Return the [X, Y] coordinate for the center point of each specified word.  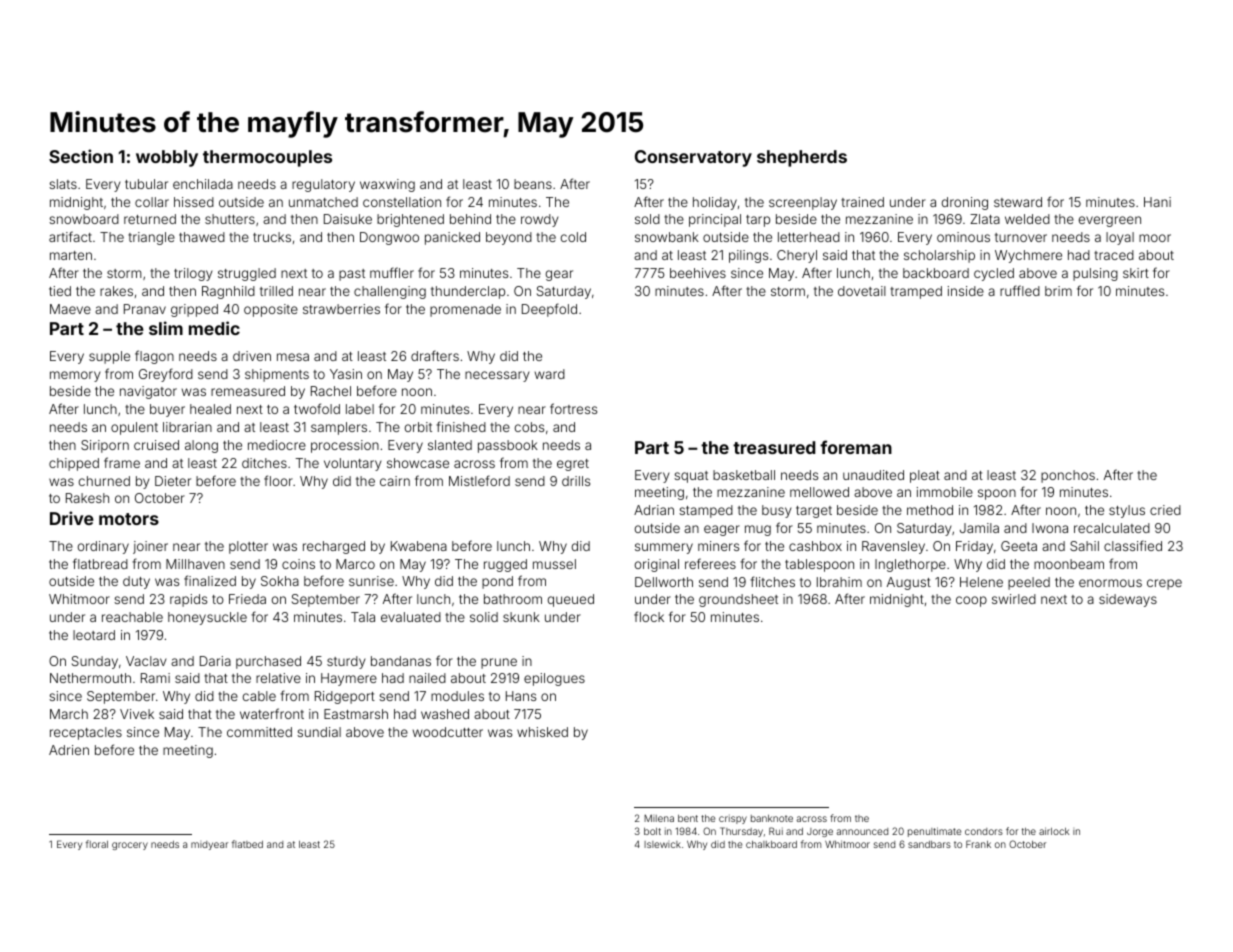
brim [1058, 291]
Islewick [662, 844]
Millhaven [195, 564]
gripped [194, 310]
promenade [465, 310]
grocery [130, 846]
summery [664, 548]
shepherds [802, 158]
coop [971, 601]
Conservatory [693, 158]
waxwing [387, 185]
